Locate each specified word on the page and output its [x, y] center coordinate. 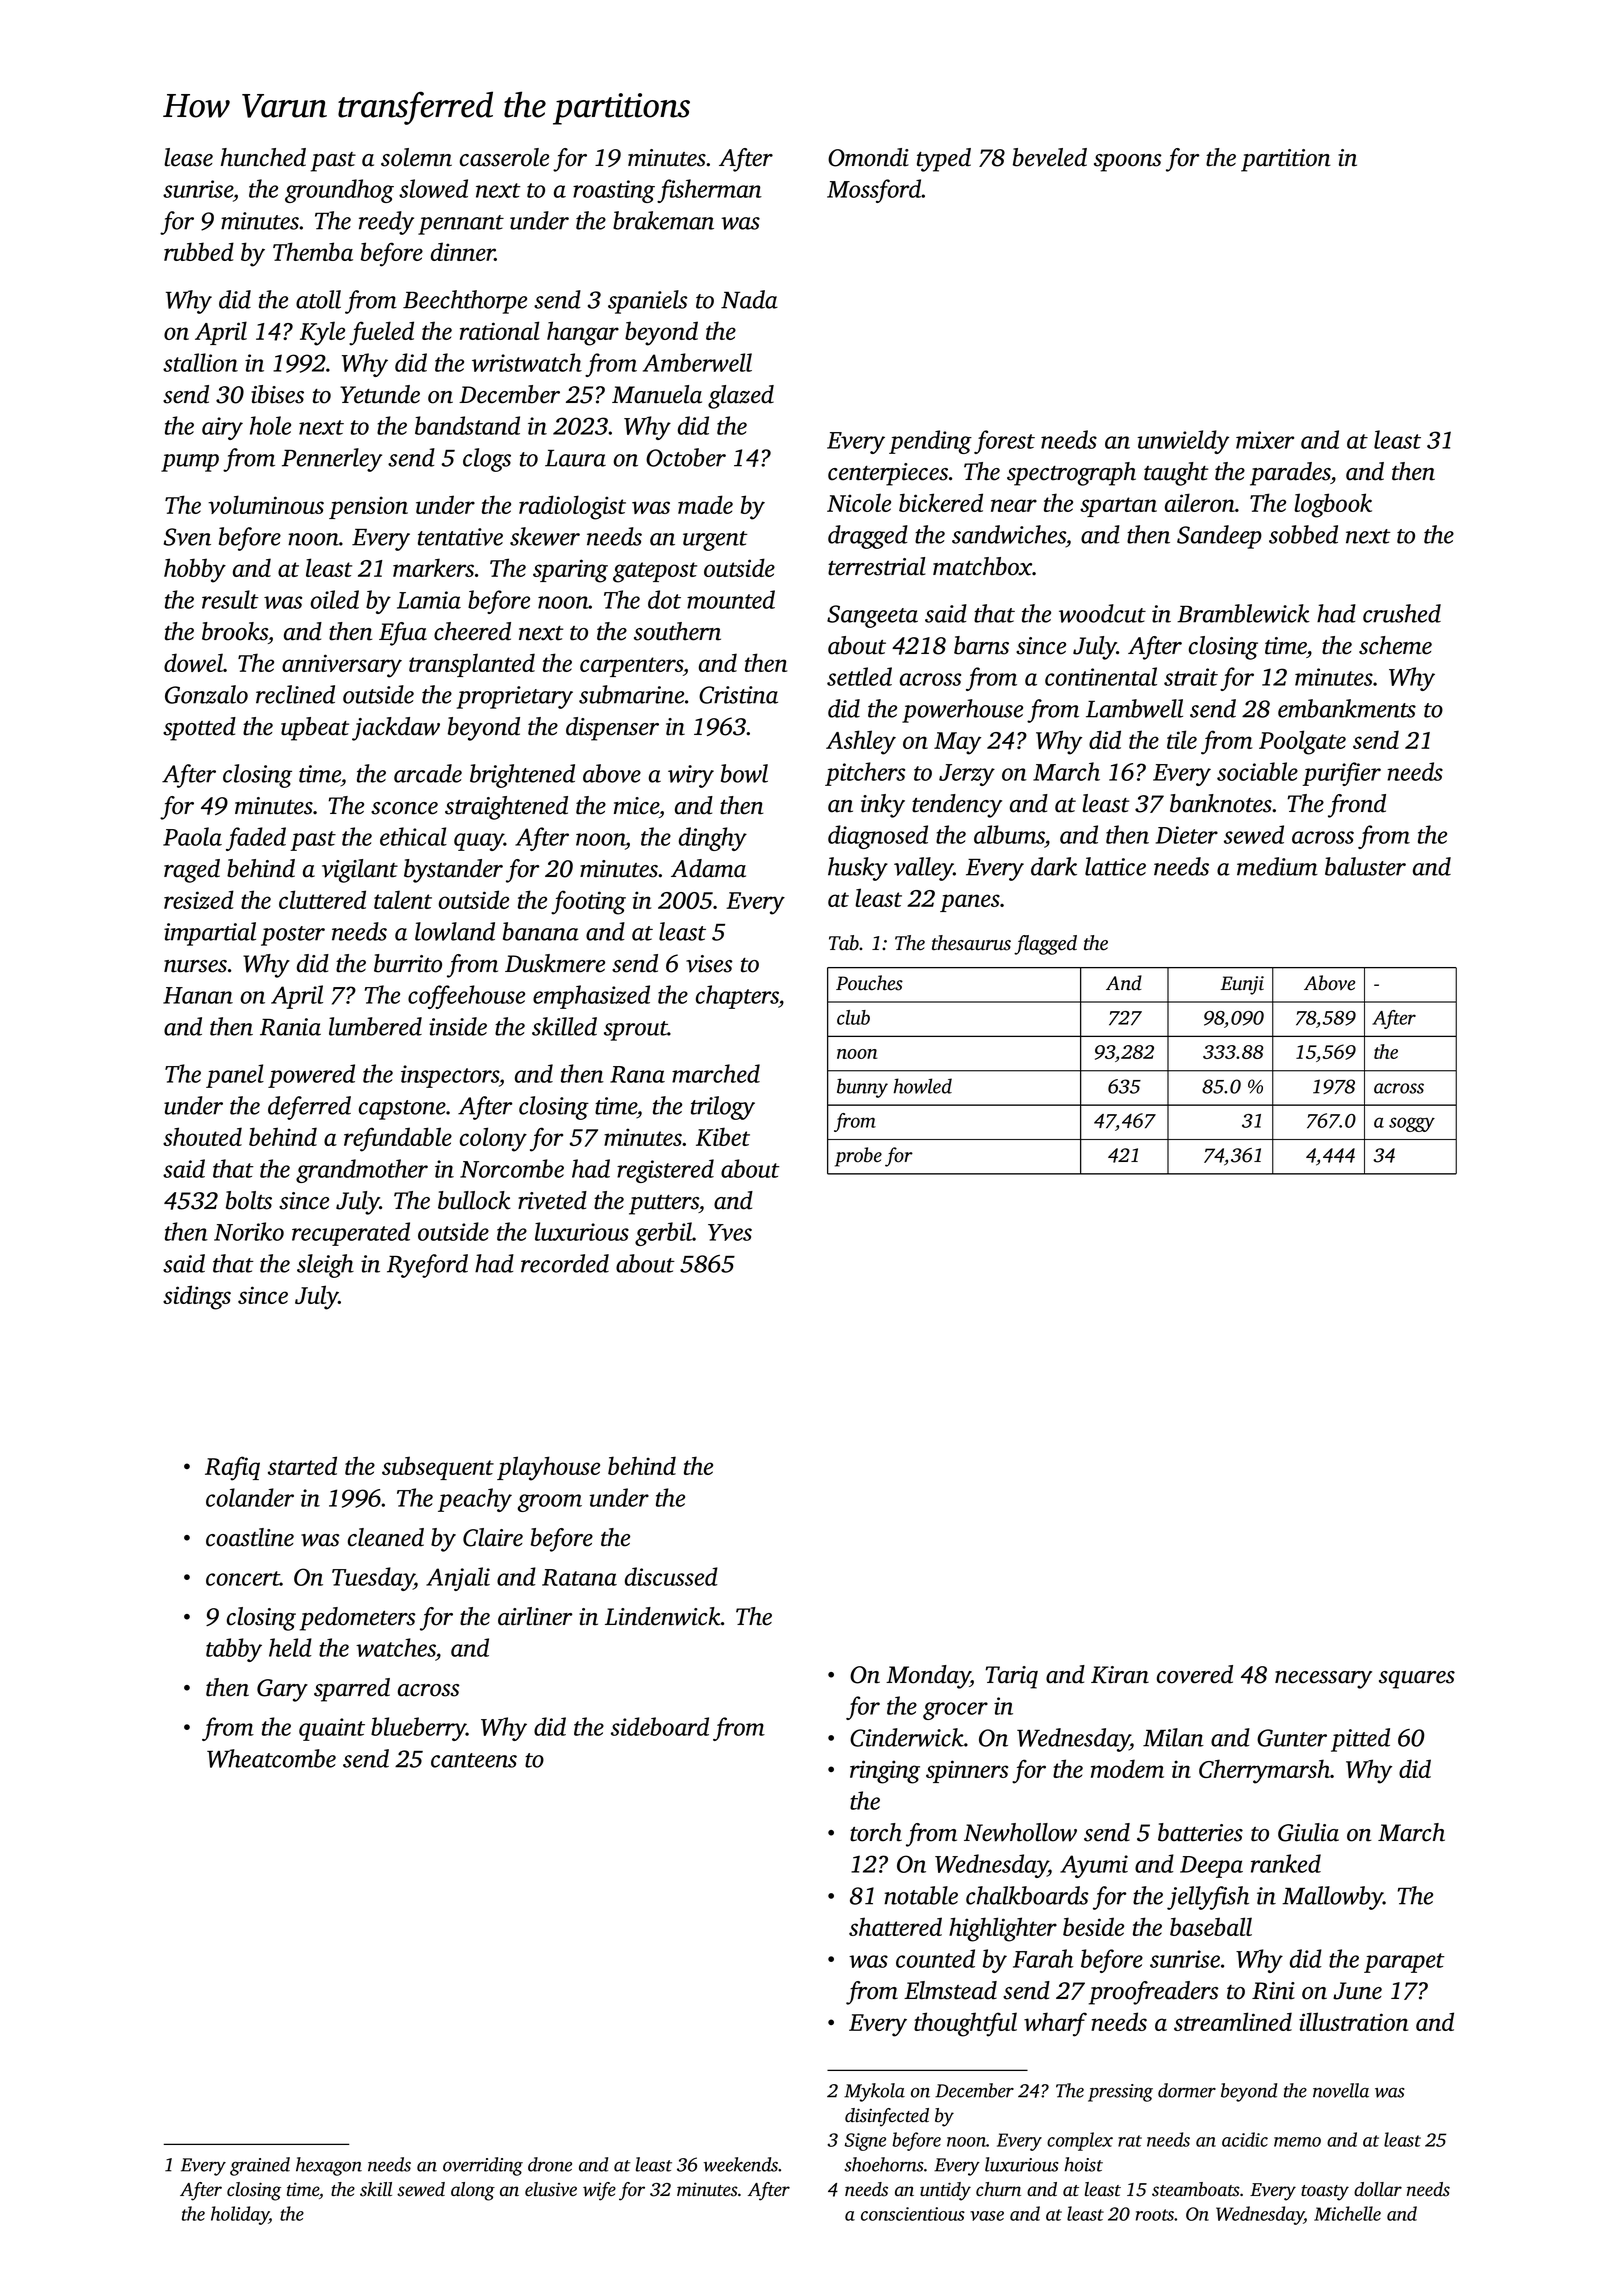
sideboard [660, 1726]
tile [1182, 739]
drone [550, 2164]
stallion [200, 362]
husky [858, 869]
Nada [749, 299]
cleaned [386, 1537]
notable [921, 1895]
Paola [192, 836]
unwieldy [1183, 442]
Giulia [1308, 1832]
